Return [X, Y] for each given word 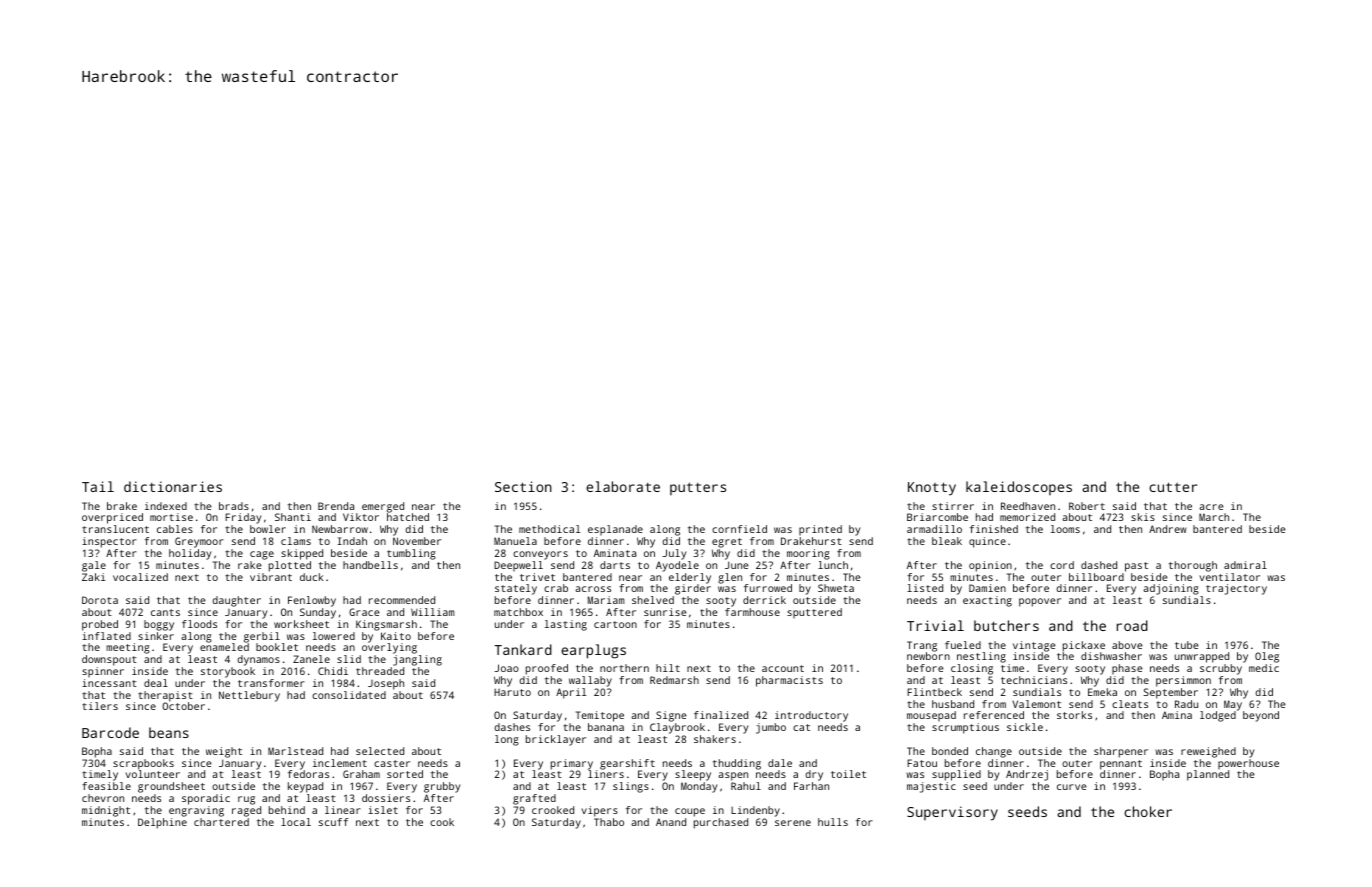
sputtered [814, 613]
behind [287, 810]
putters [698, 488]
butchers [1006, 625]
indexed [166, 506]
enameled [224, 647]
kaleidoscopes [1019, 488]
